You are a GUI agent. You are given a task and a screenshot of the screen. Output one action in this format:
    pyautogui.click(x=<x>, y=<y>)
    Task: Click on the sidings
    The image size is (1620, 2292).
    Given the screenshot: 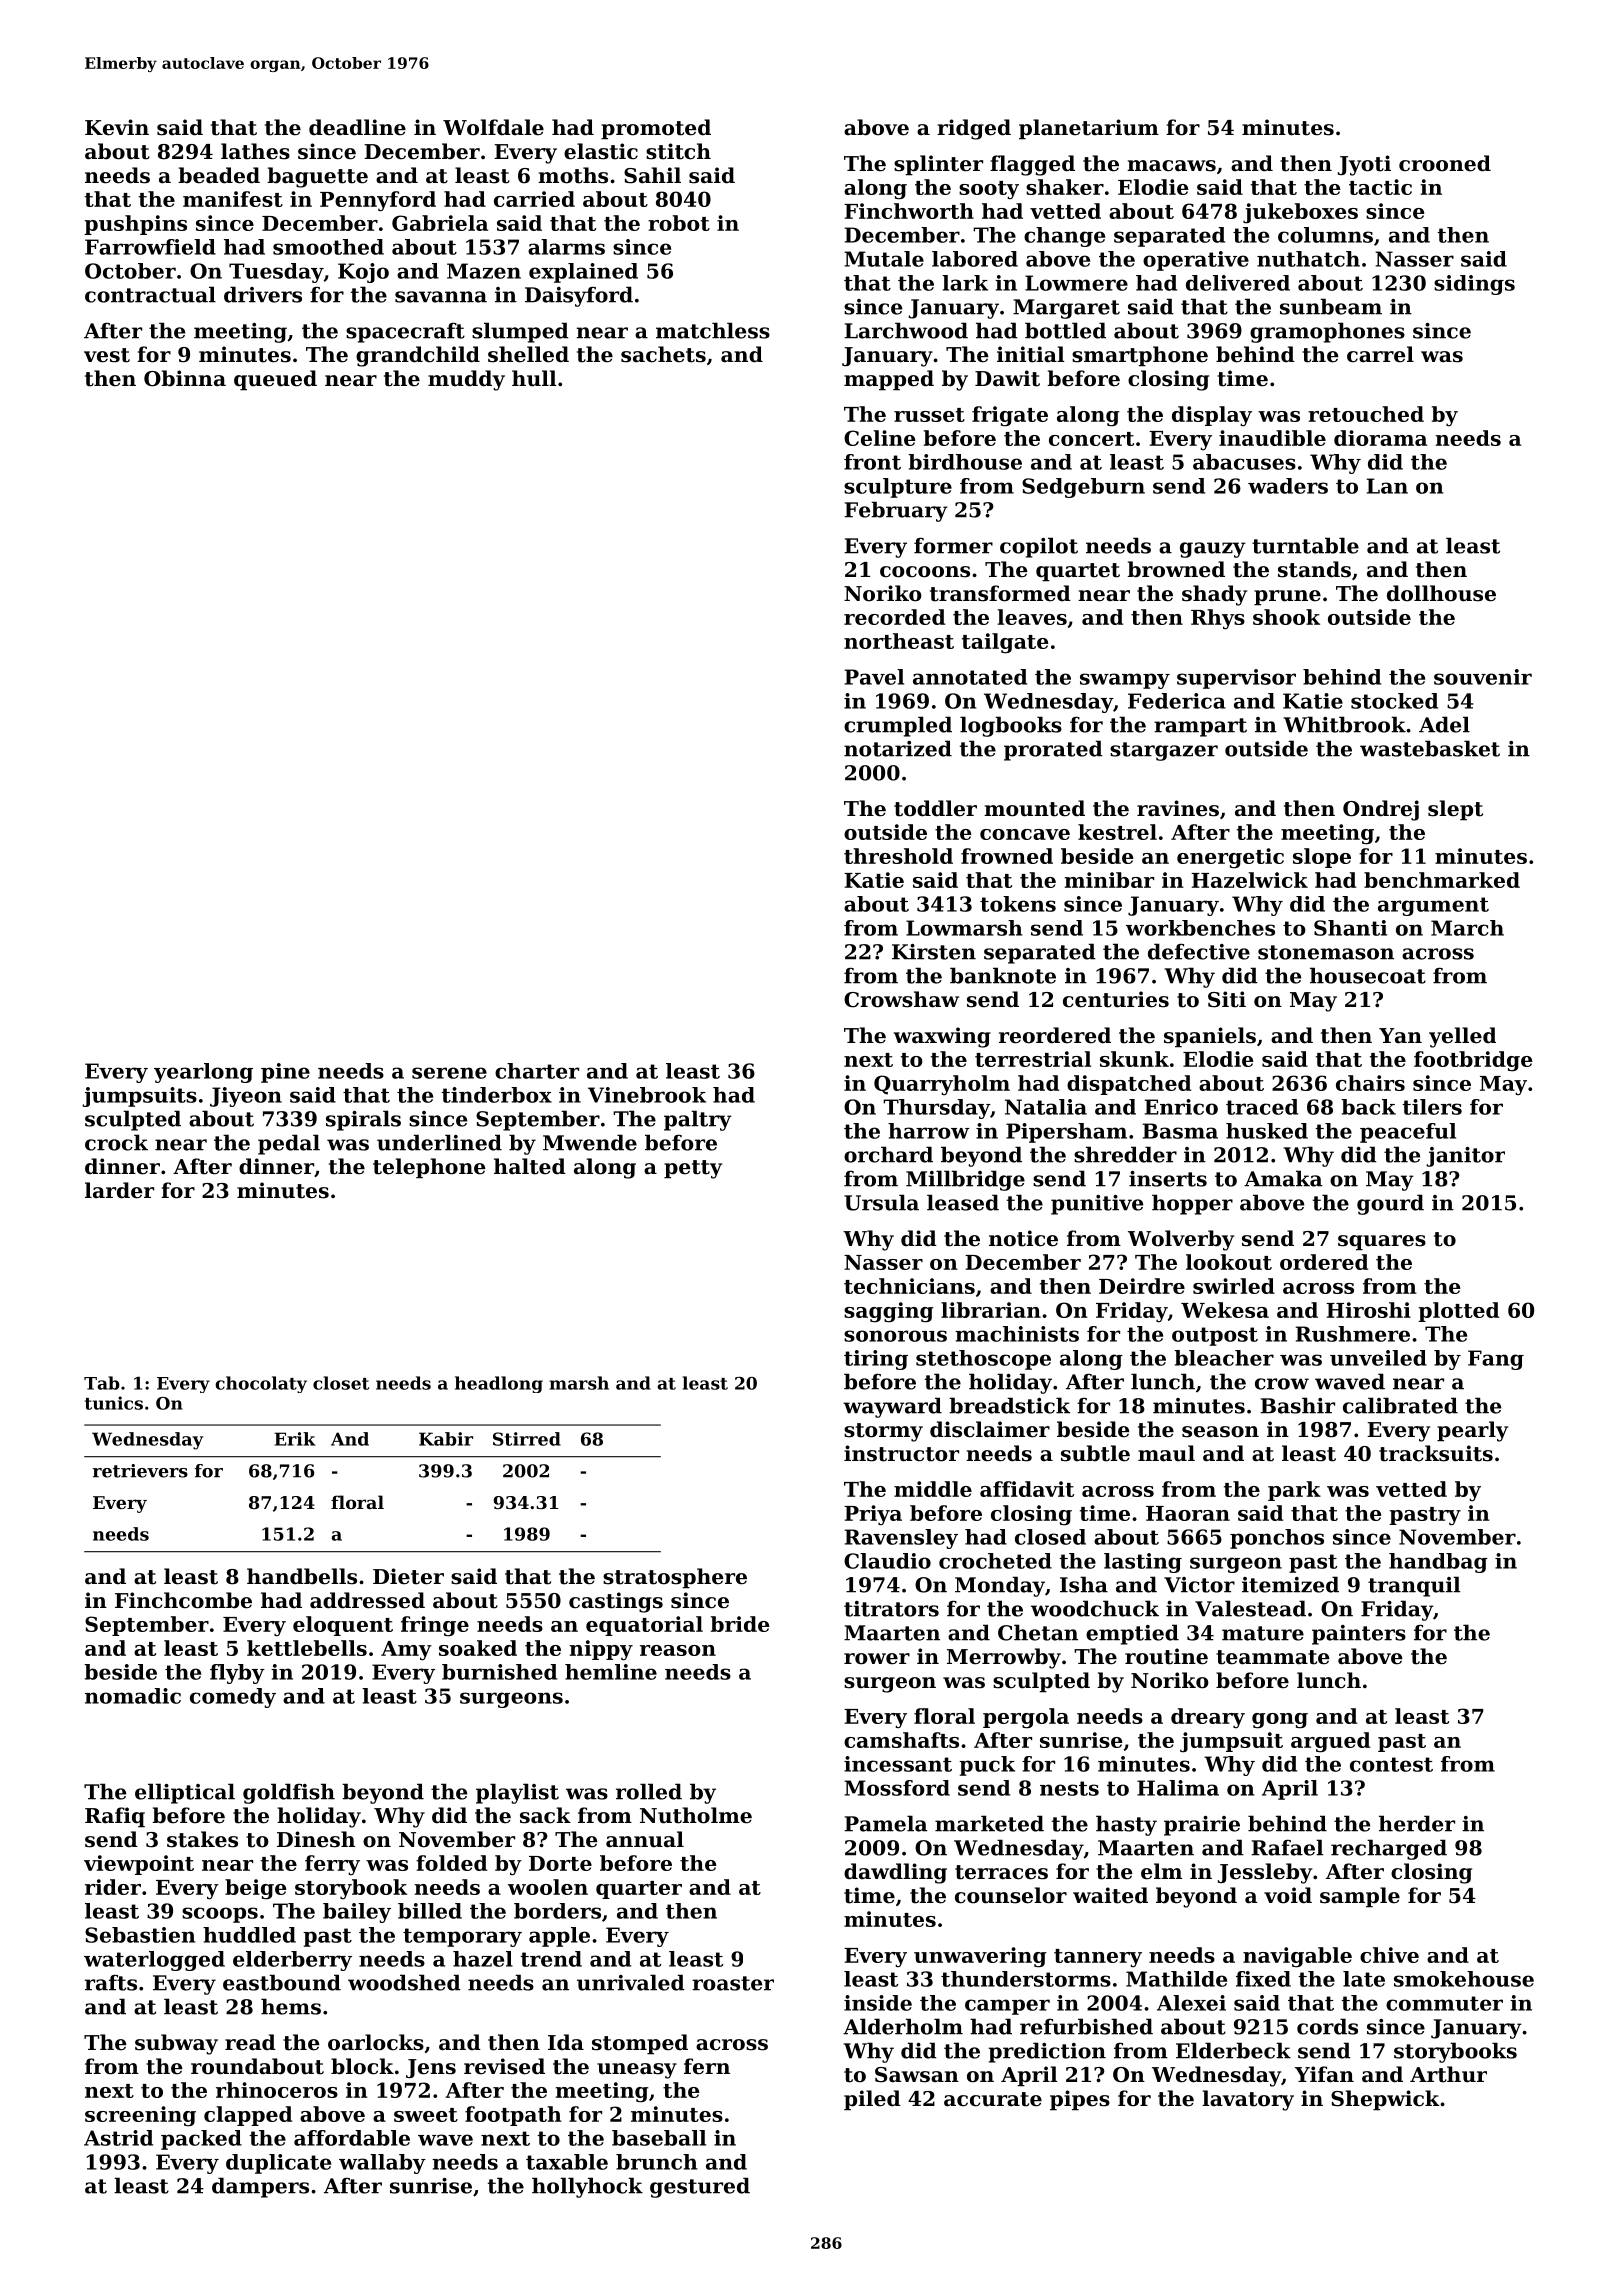 What is the action you would take?
    pyautogui.click(x=1474, y=285)
